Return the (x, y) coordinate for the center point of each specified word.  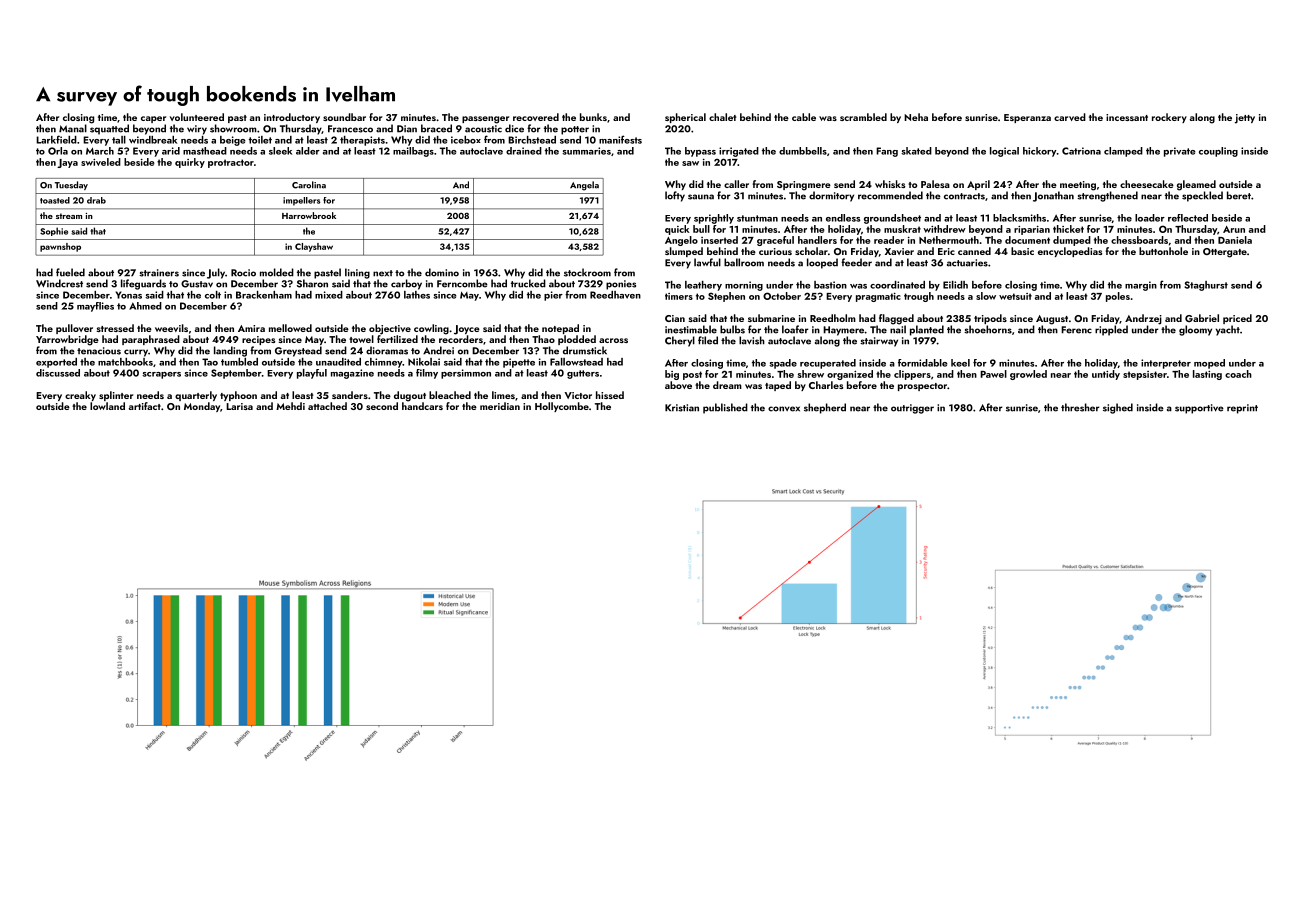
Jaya (67, 163)
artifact (145, 406)
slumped (684, 252)
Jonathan (1053, 196)
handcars (422, 406)
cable (804, 117)
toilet (260, 140)
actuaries (967, 263)
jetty (1245, 119)
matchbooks (125, 362)
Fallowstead (576, 362)
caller (736, 184)
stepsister (1145, 375)
